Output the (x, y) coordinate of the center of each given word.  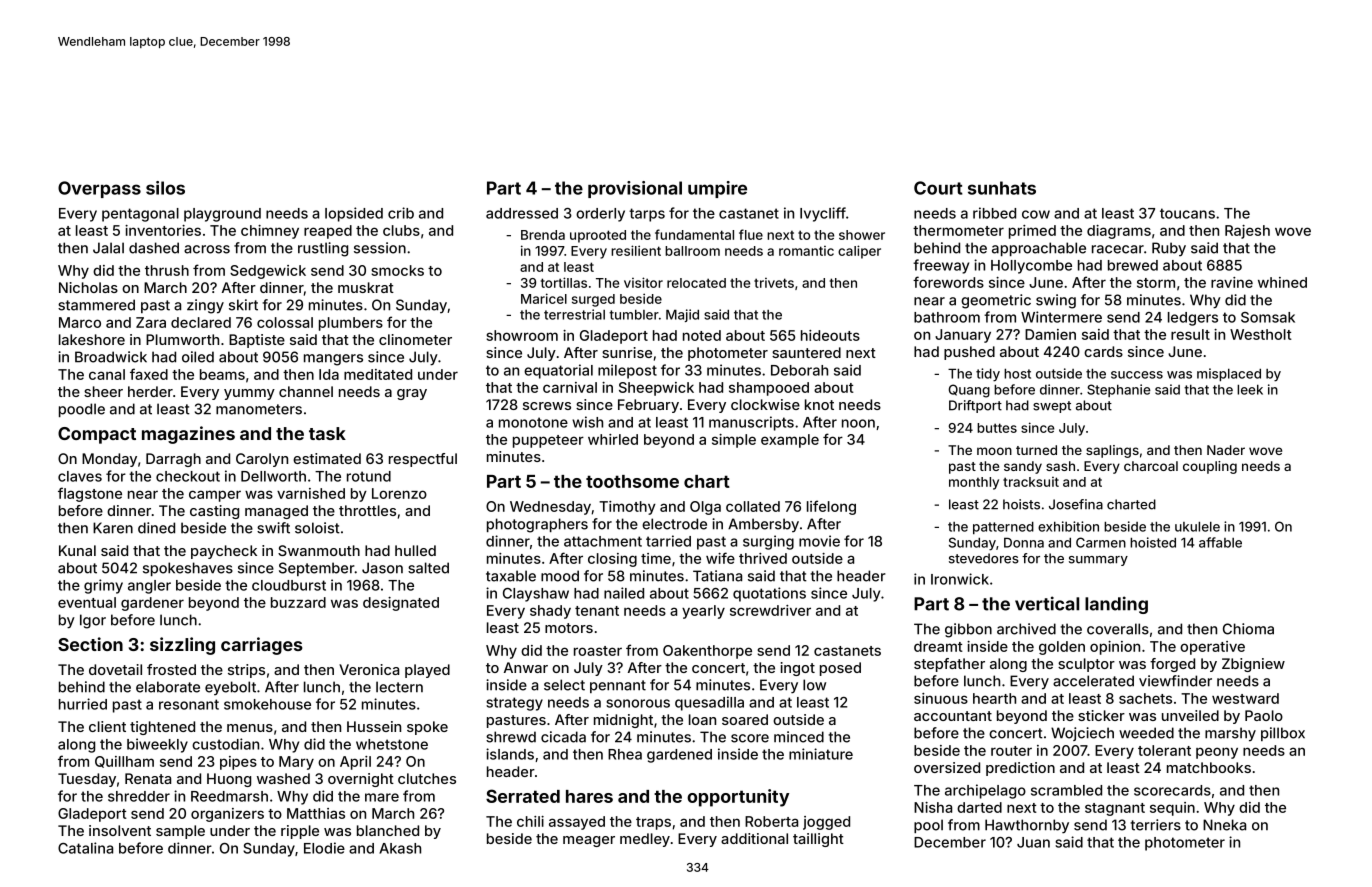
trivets (774, 283)
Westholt (1261, 334)
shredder (139, 796)
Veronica (369, 669)
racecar (1118, 249)
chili (530, 821)
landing (1116, 605)
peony (1217, 753)
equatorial (558, 371)
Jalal (108, 248)
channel (306, 391)
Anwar (526, 667)
